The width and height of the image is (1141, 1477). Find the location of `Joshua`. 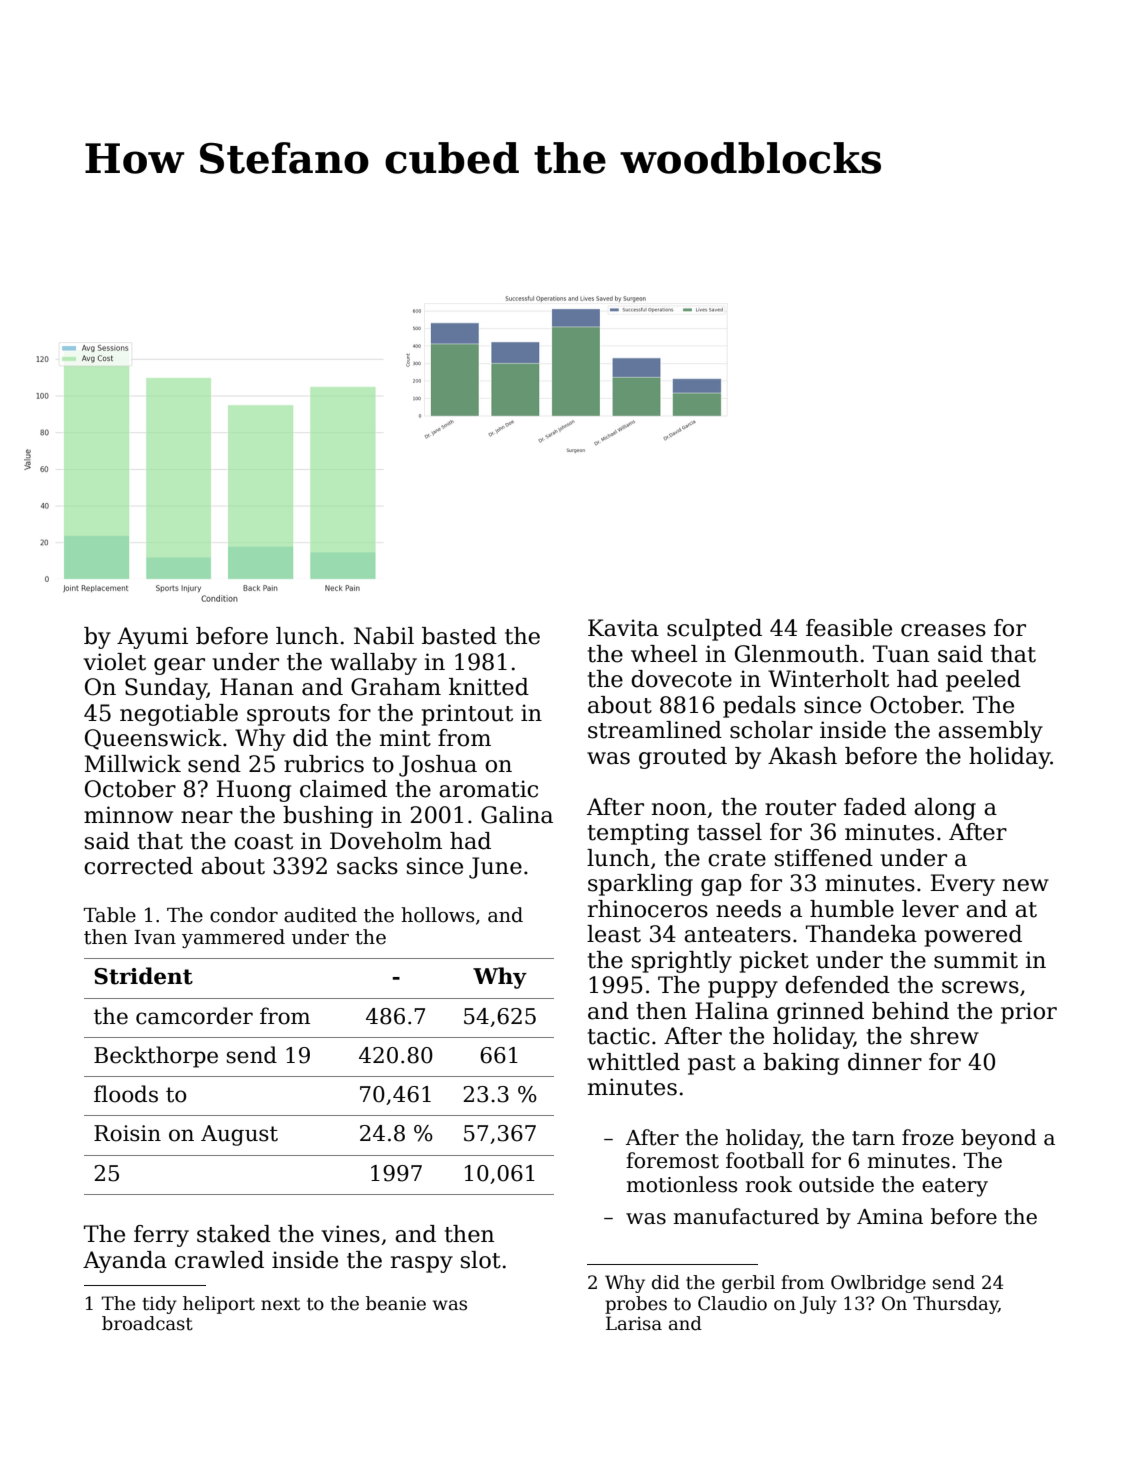

Joshua is located at coordinates (438, 766).
